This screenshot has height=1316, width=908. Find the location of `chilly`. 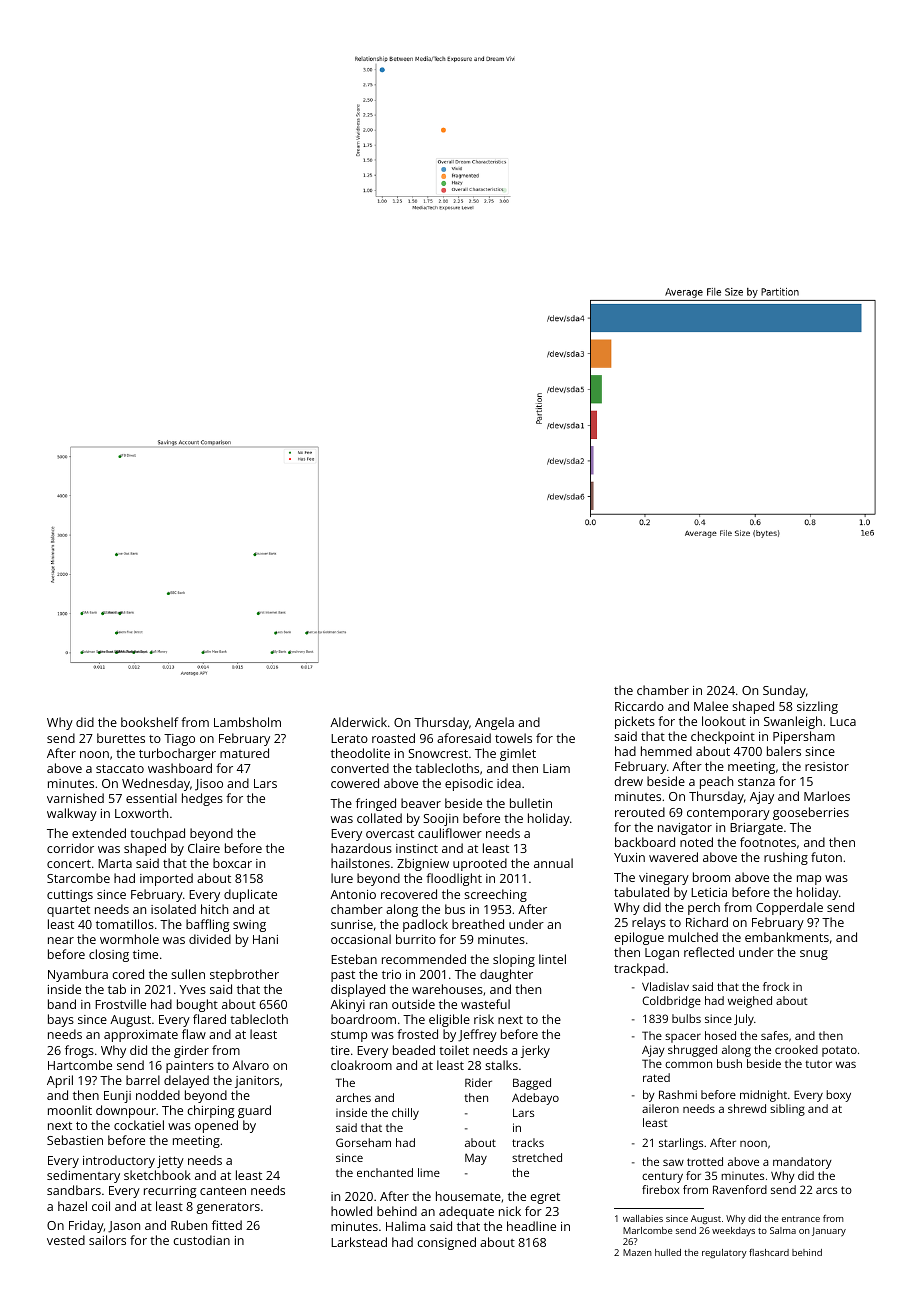

chilly is located at coordinates (405, 1114).
